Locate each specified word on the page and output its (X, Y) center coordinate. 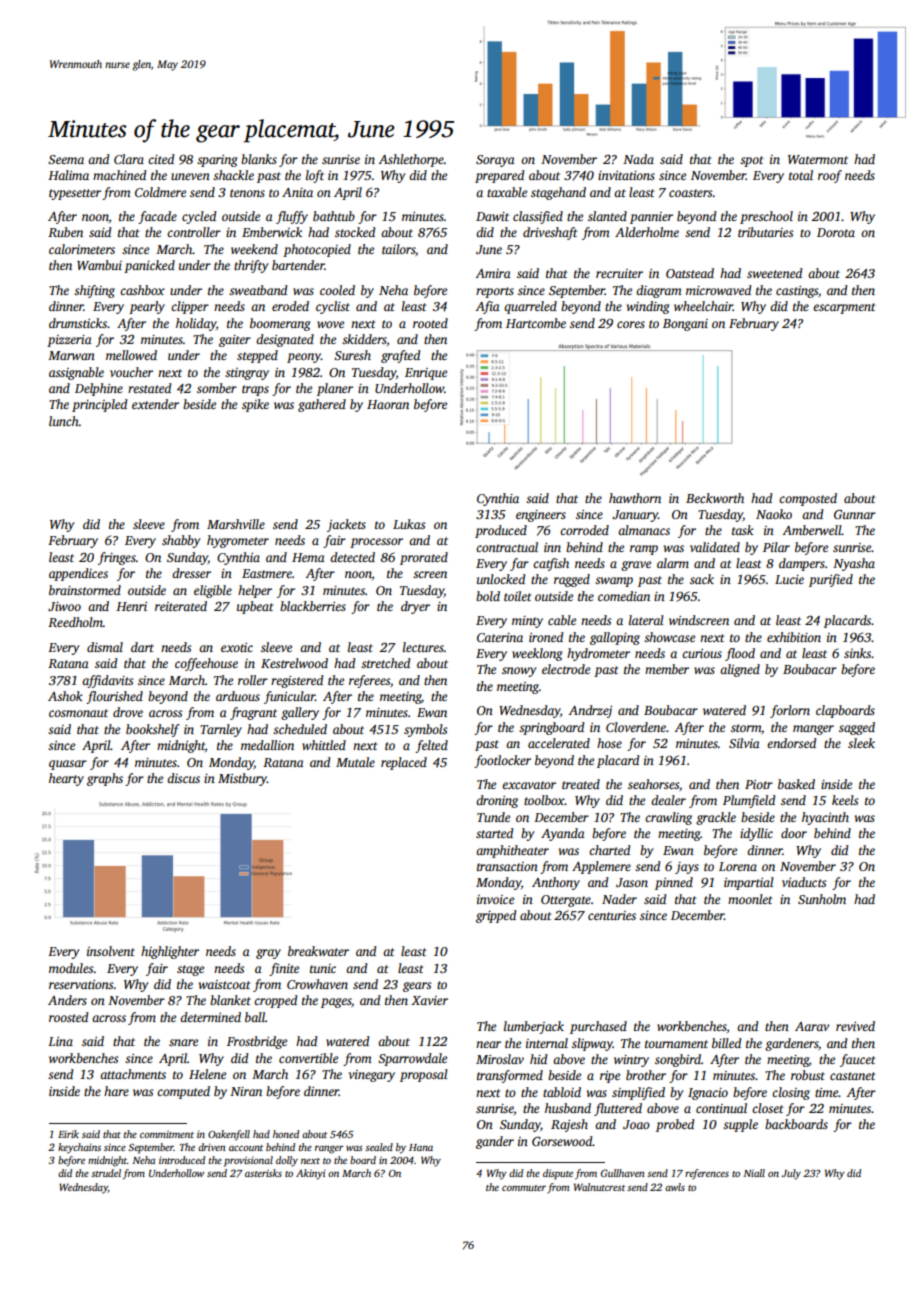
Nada (638, 159)
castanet (853, 1076)
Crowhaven (317, 984)
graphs (105, 779)
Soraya (495, 161)
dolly (287, 1161)
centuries (612, 915)
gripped (496, 916)
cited (161, 159)
